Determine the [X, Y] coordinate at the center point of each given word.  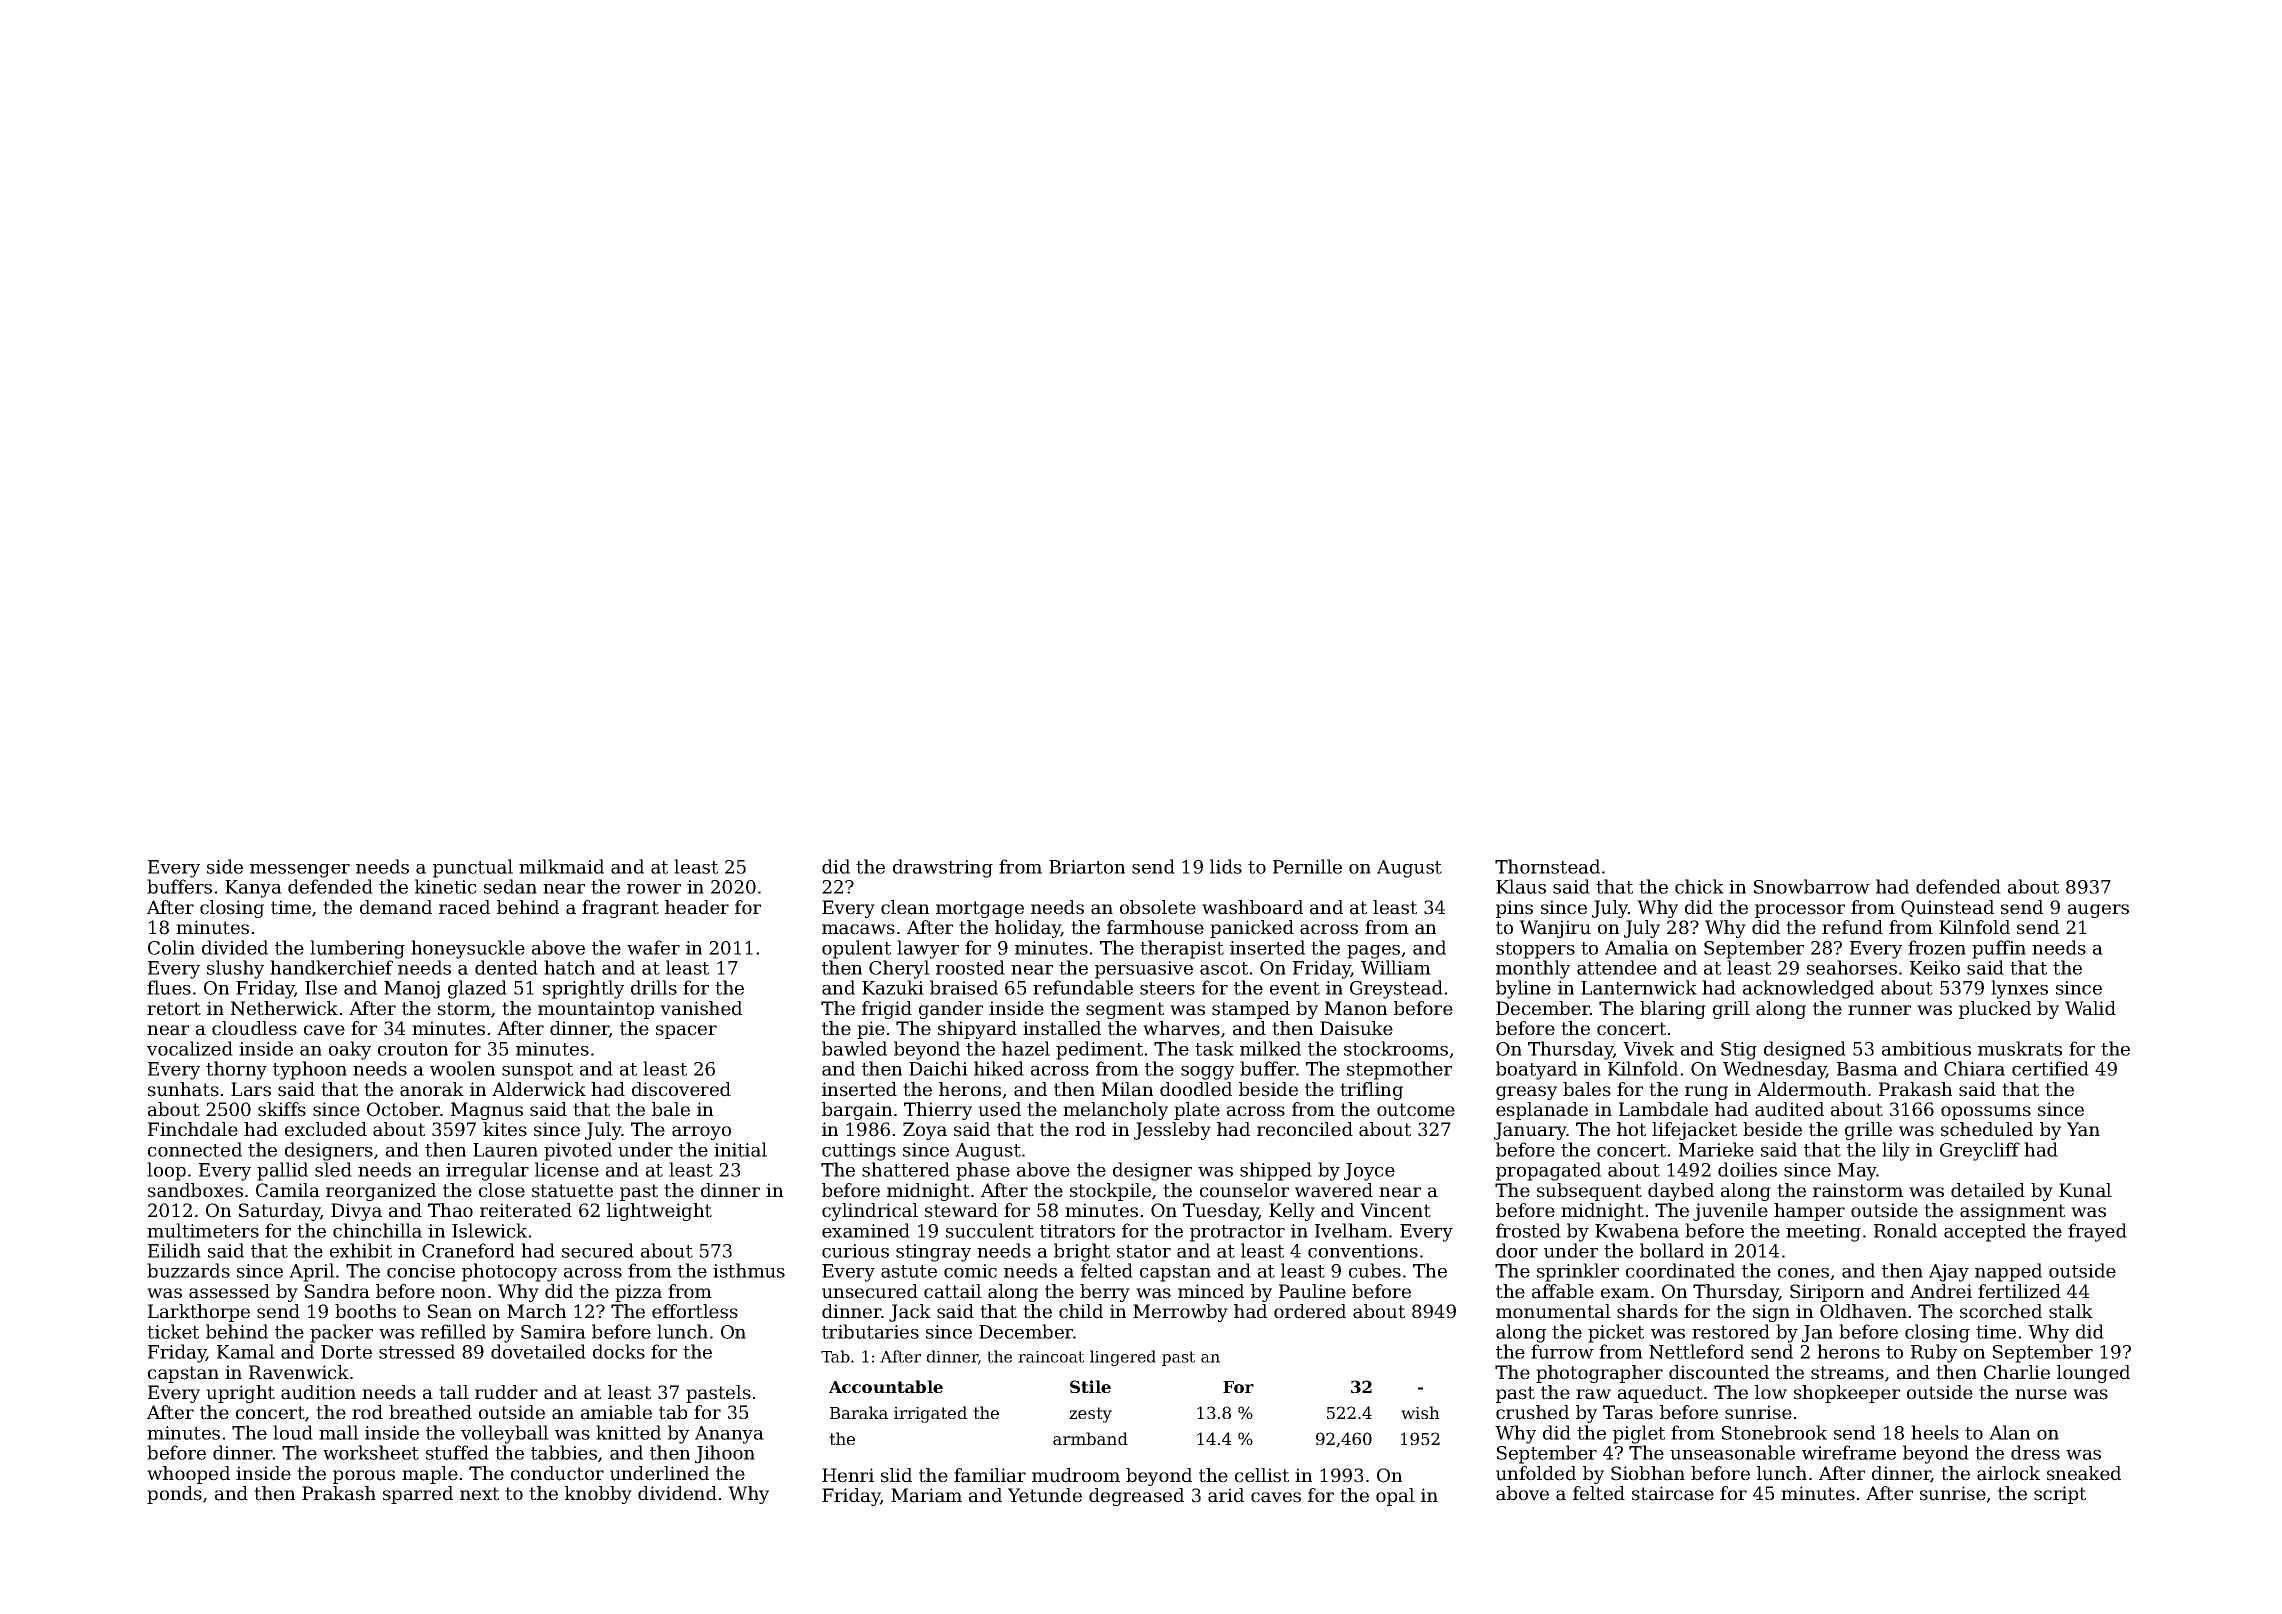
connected [195, 1149]
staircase [1673, 1493]
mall [339, 1432]
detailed [1988, 1190]
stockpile [1110, 1192]
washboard [1252, 907]
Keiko [1935, 967]
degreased [1136, 1497]
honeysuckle [468, 949]
